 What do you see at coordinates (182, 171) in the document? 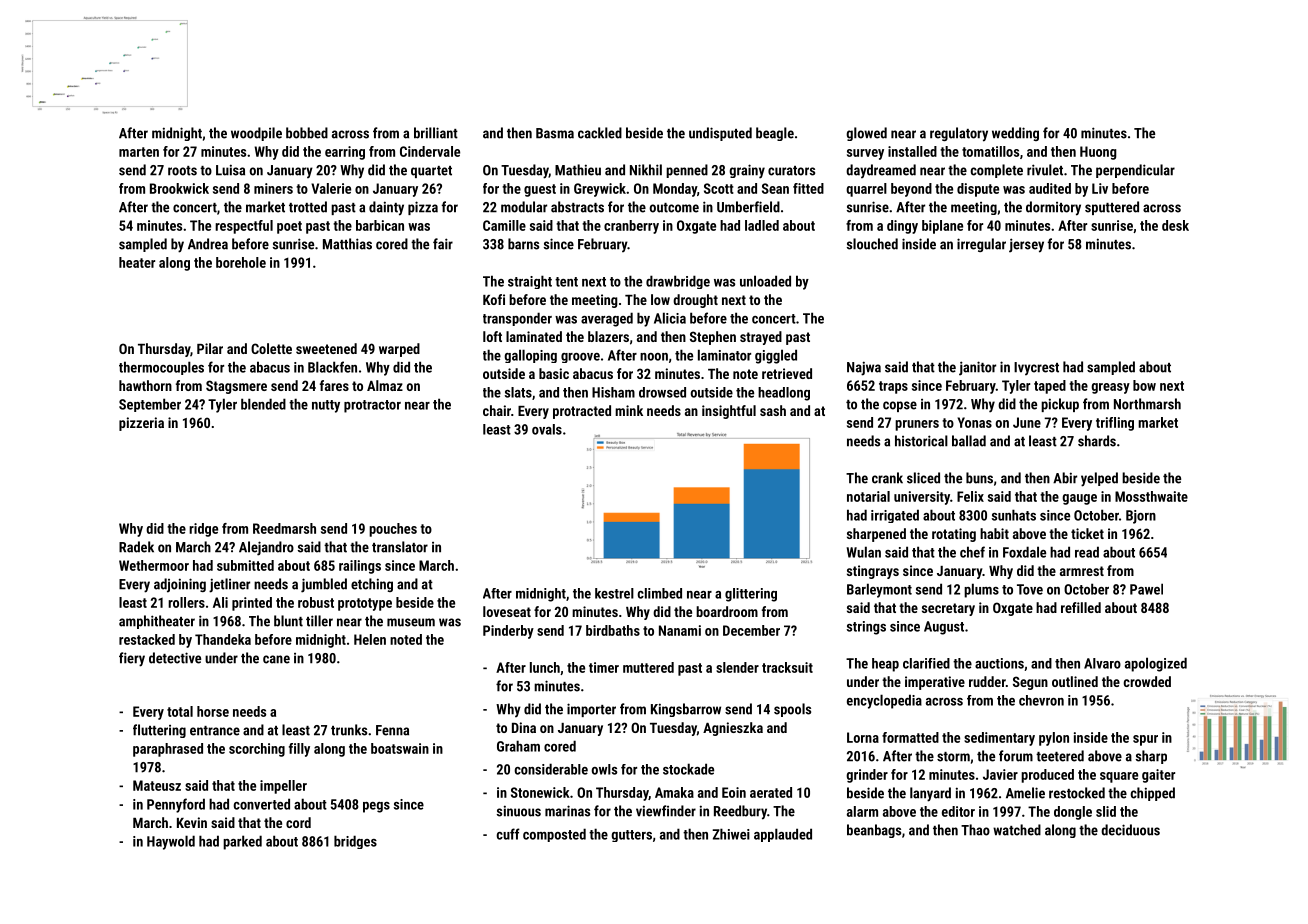
I see `roots` at bounding box center [182, 171].
